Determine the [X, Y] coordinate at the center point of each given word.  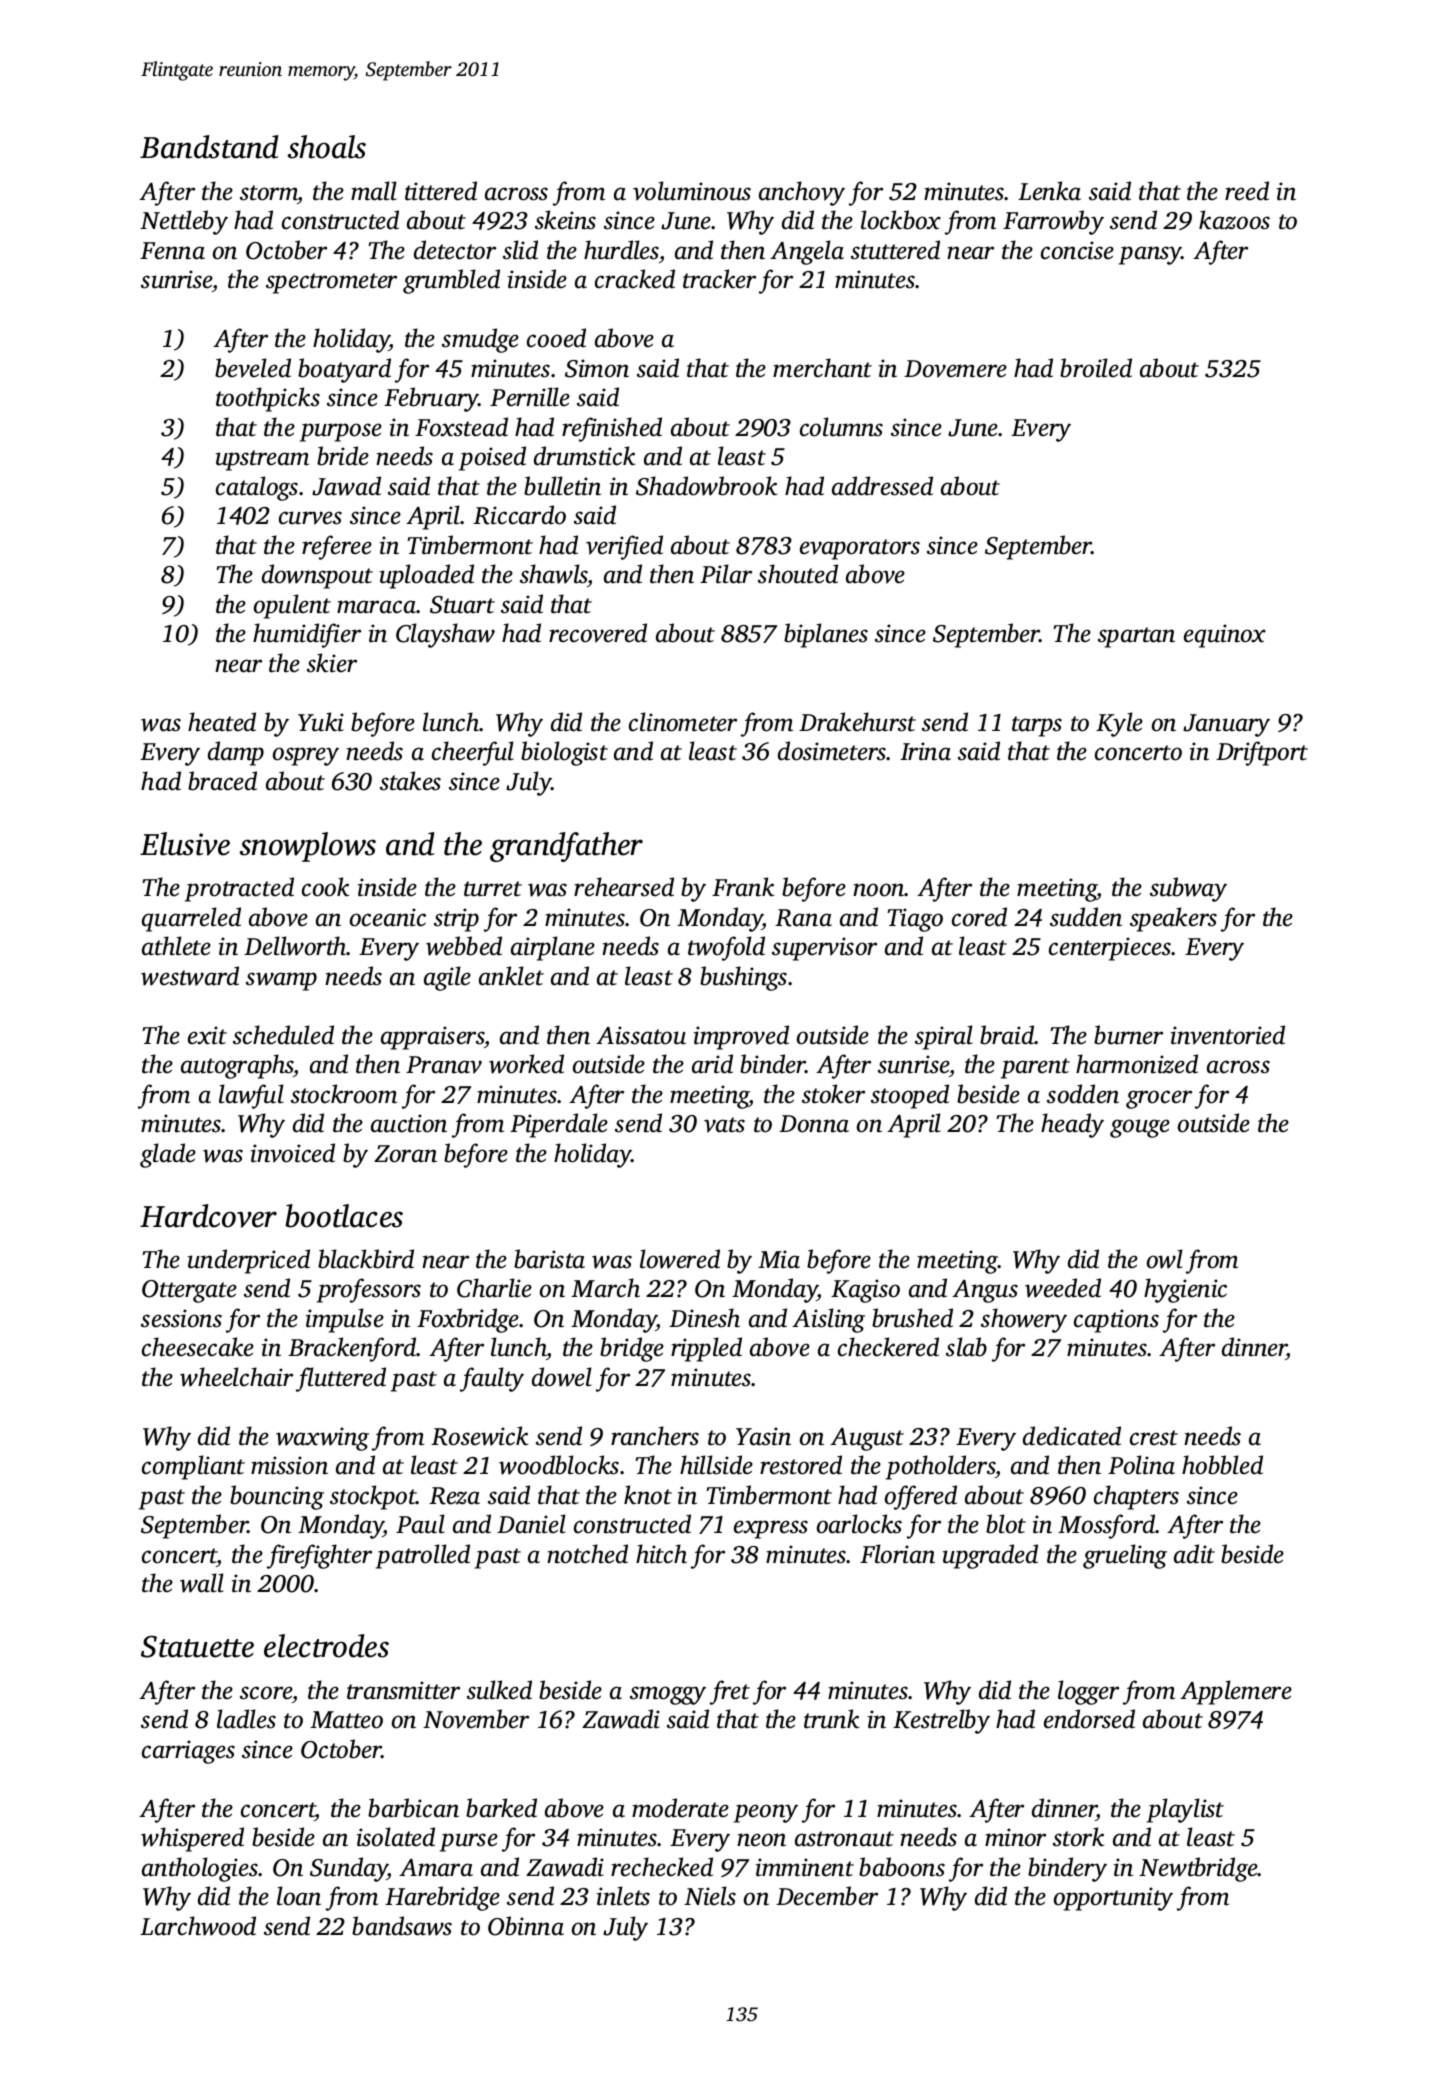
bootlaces [344, 1216]
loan [299, 1896]
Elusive [185, 844]
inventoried [1228, 1035]
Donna [814, 1124]
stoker [833, 1094]
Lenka [1049, 191]
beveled [253, 368]
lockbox [901, 220]
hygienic [1185, 1290]
